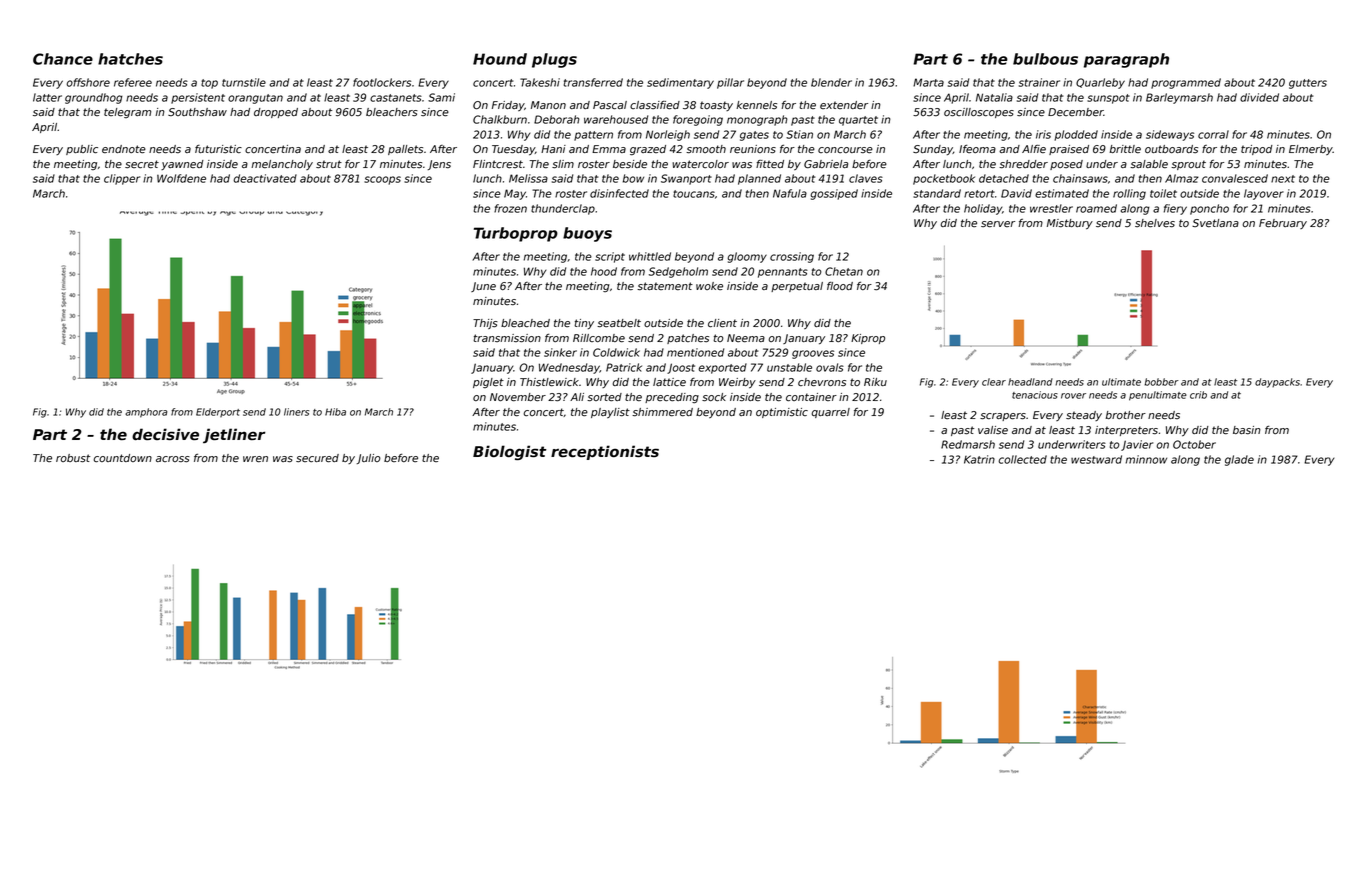  Describe the element at coordinates (122, 179) in the screenshot. I see `clipper` at that location.
